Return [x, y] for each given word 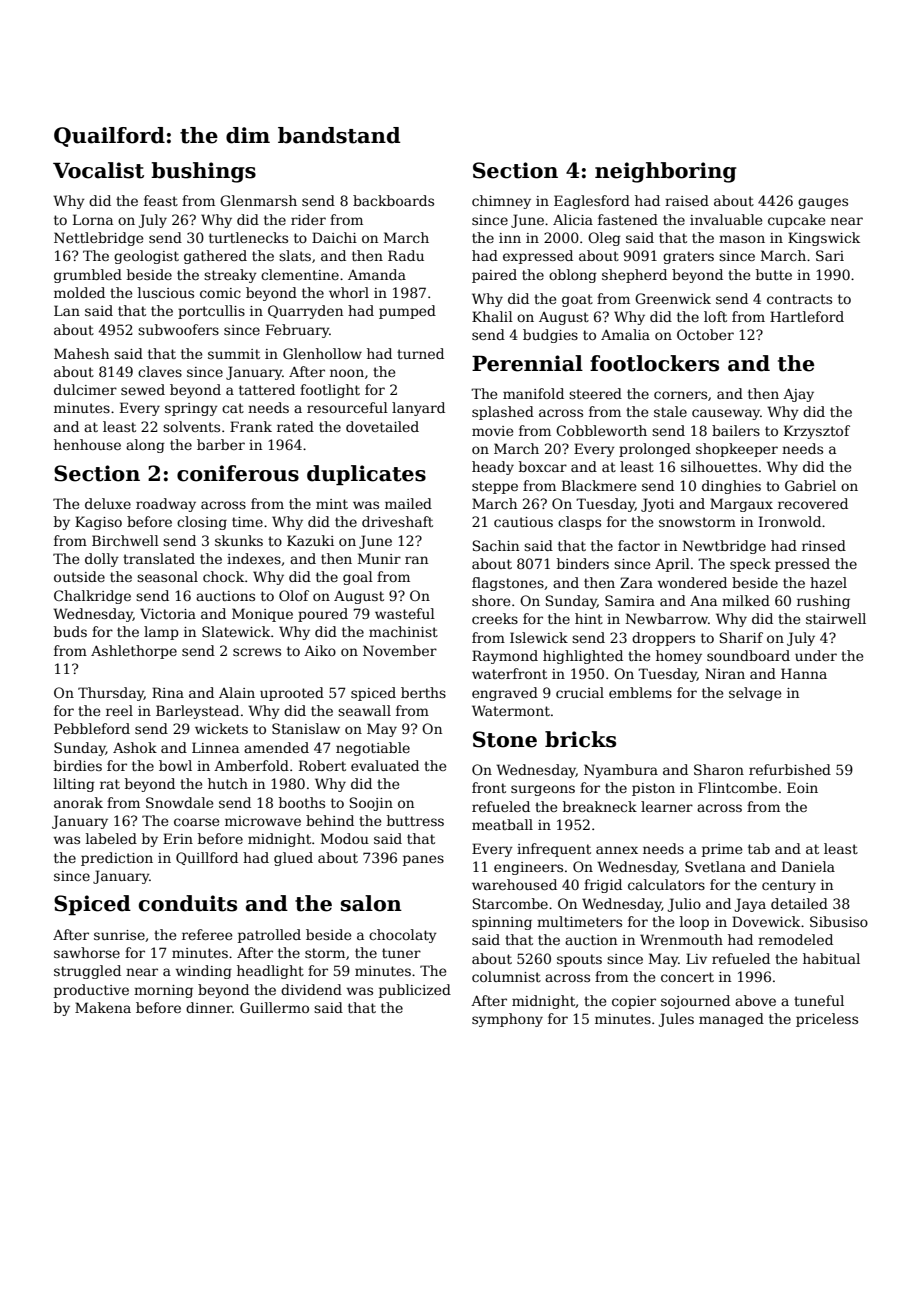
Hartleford [807, 316]
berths [423, 692]
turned [420, 353]
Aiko [320, 650]
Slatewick [236, 631]
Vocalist [98, 170]
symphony [507, 1020]
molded [79, 292]
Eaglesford [592, 202]
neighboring [665, 172]
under [816, 655]
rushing [823, 602]
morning [163, 991]
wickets [221, 728]
